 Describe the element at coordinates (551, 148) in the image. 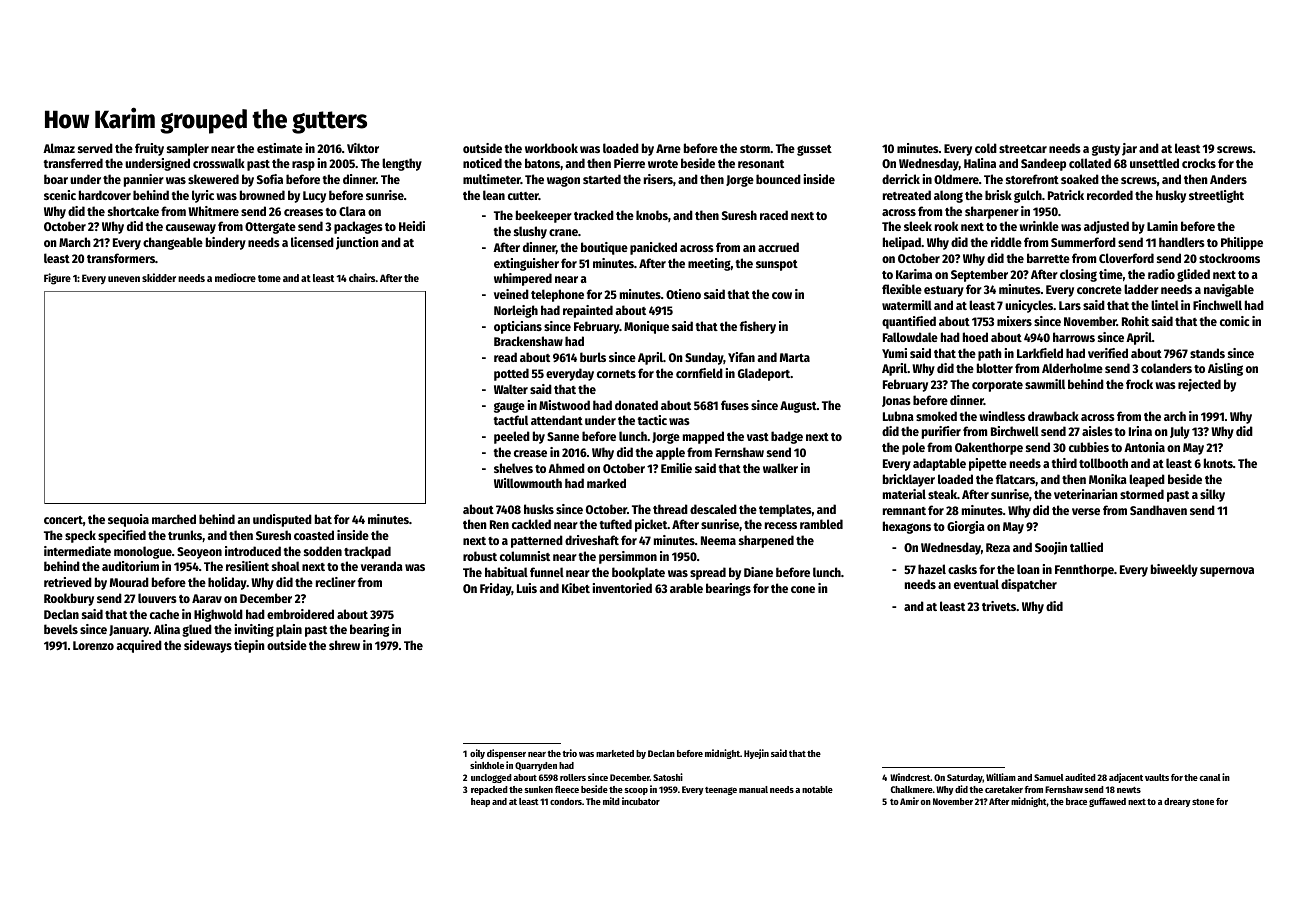

I see `workbook` at that location.
